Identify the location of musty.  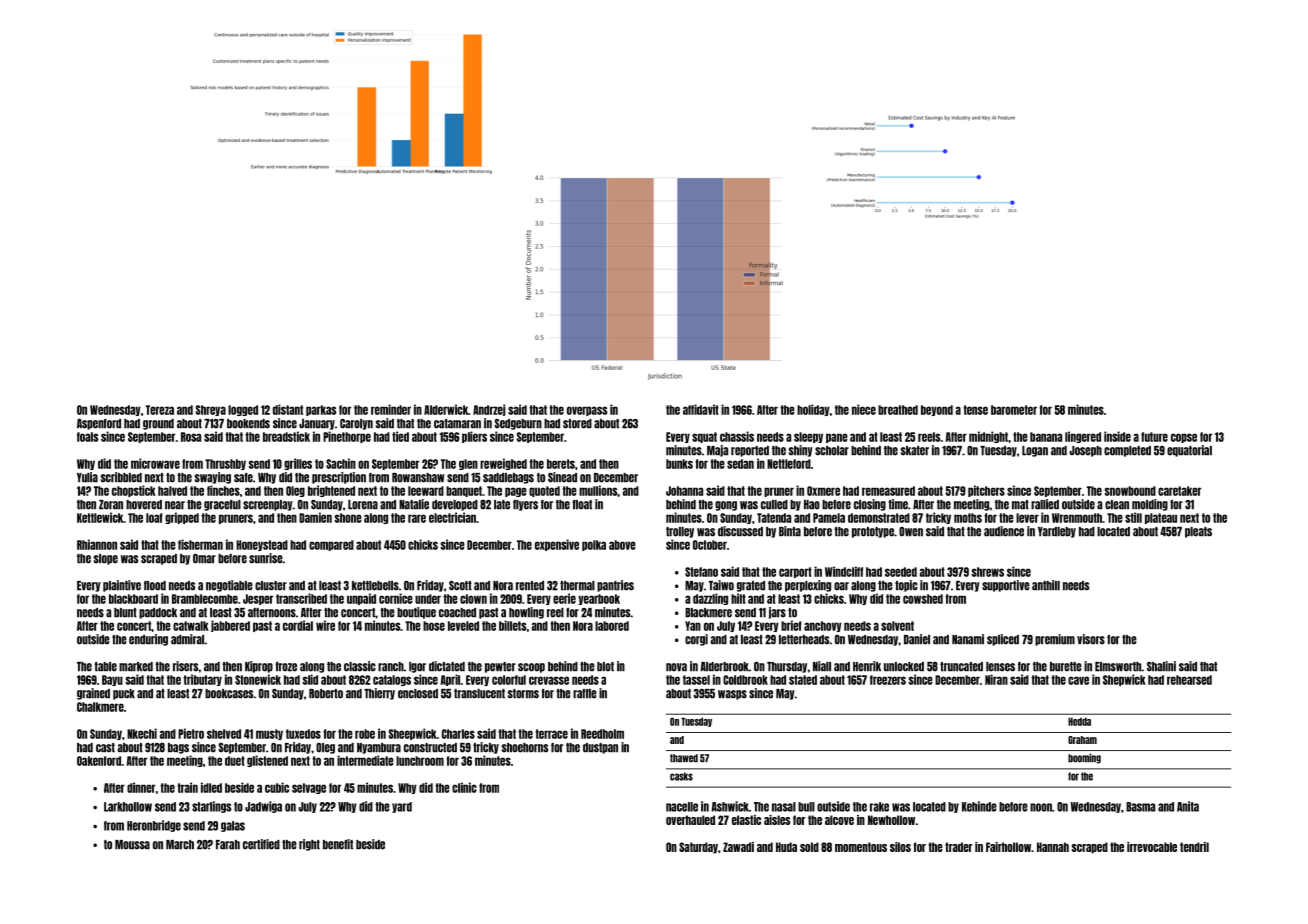
(269, 734).
